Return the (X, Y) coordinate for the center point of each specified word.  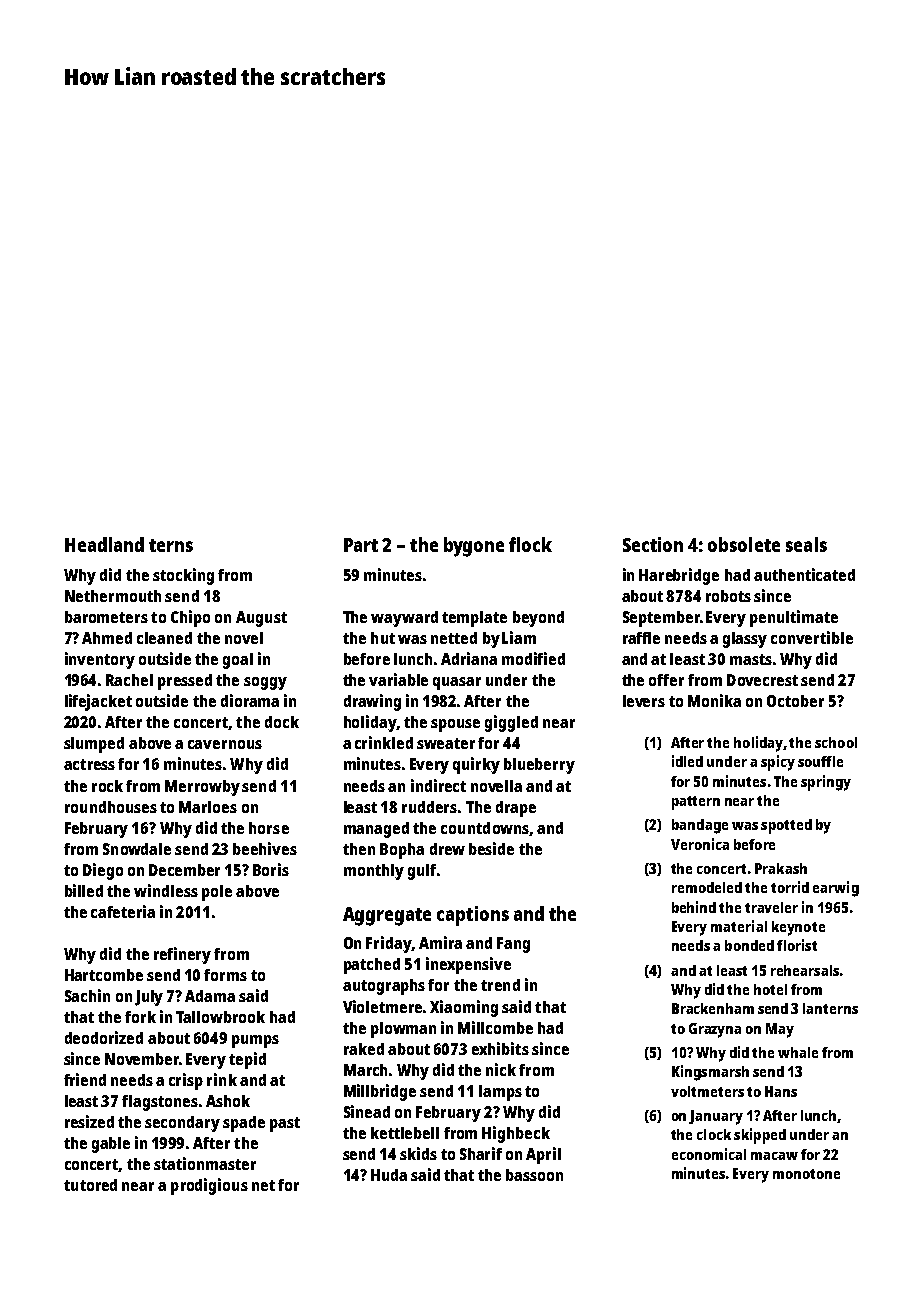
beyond (538, 619)
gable (111, 1145)
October (795, 701)
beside (491, 848)
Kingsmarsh (710, 1073)
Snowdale (137, 849)
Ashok (228, 1101)
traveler (771, 907)
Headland (104, 544)
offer (666, 680)
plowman (403, 1030)
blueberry (539, 766)
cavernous (225, 744)
